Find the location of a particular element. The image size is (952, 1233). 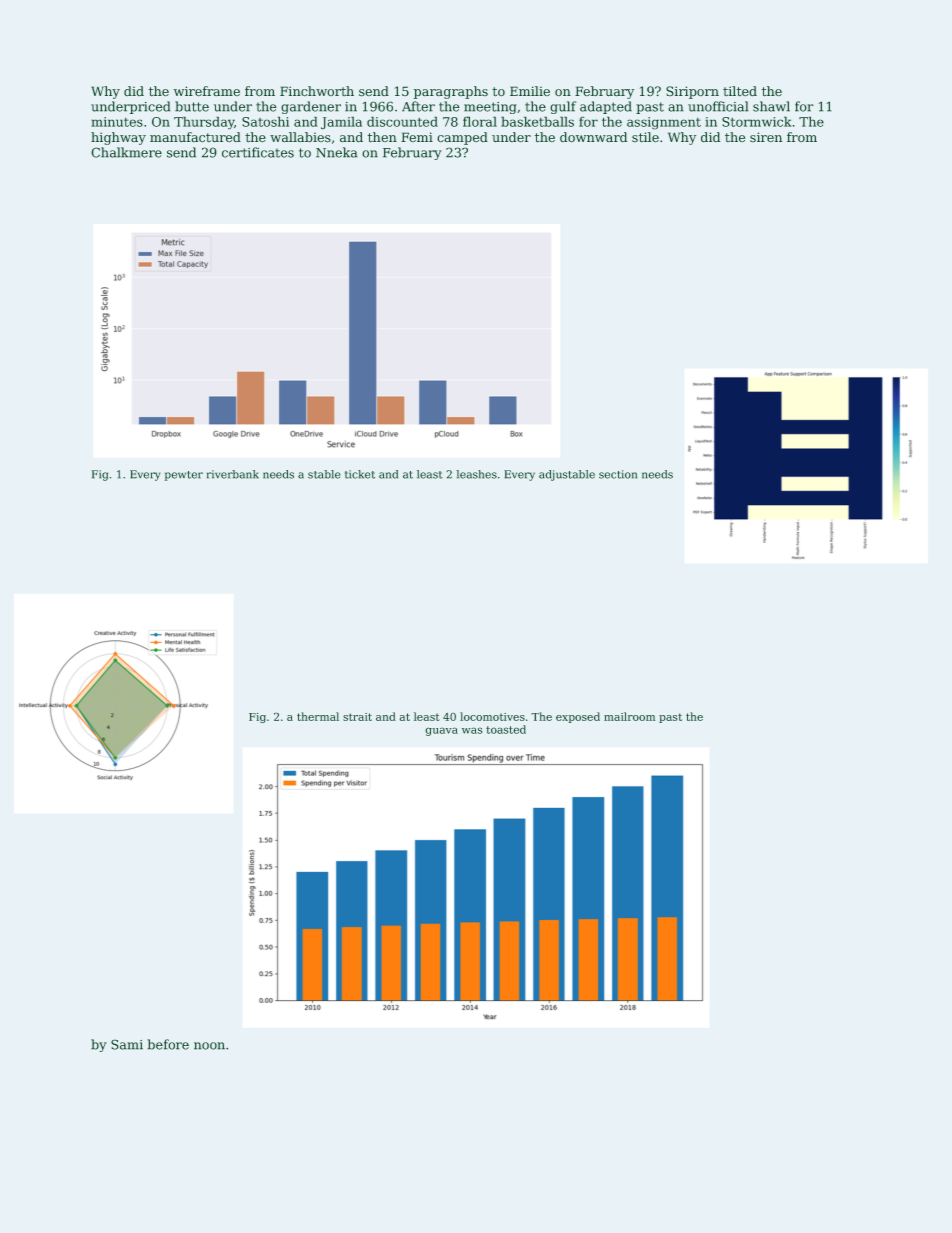

mailroom is located at coordinates (630, 716).
